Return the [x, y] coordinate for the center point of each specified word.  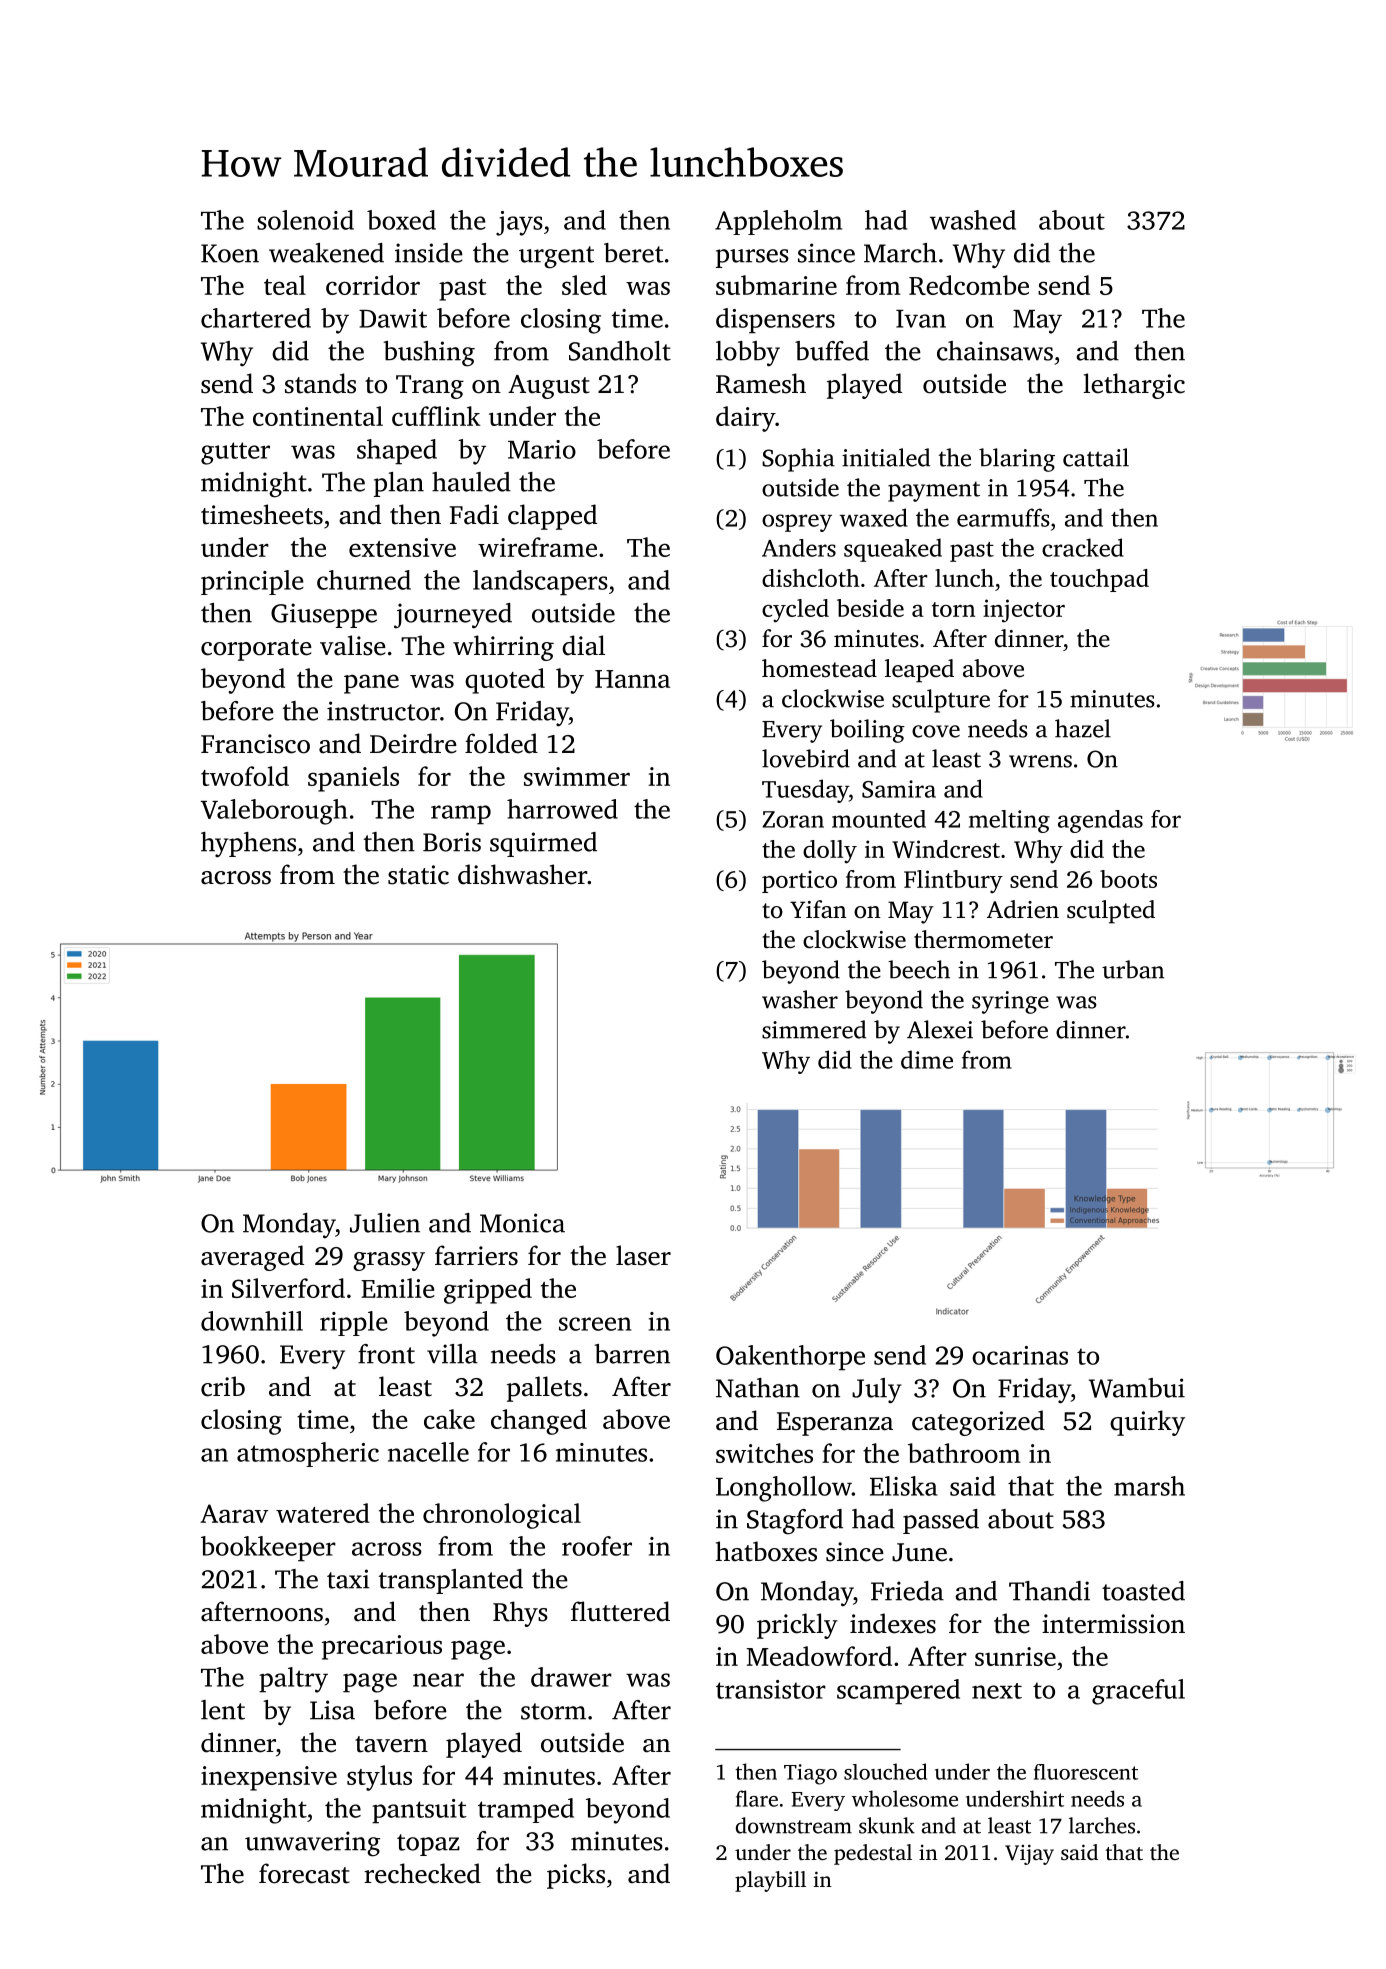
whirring [503, 648]
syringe [1010, 1002]
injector [1024, 611]
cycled [795, 611]
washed [973, 220]
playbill [770, 1881]
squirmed [543, 844]
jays [519, 223]
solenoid [305, 220]
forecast [304, 1873]
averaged [252, 1258]
